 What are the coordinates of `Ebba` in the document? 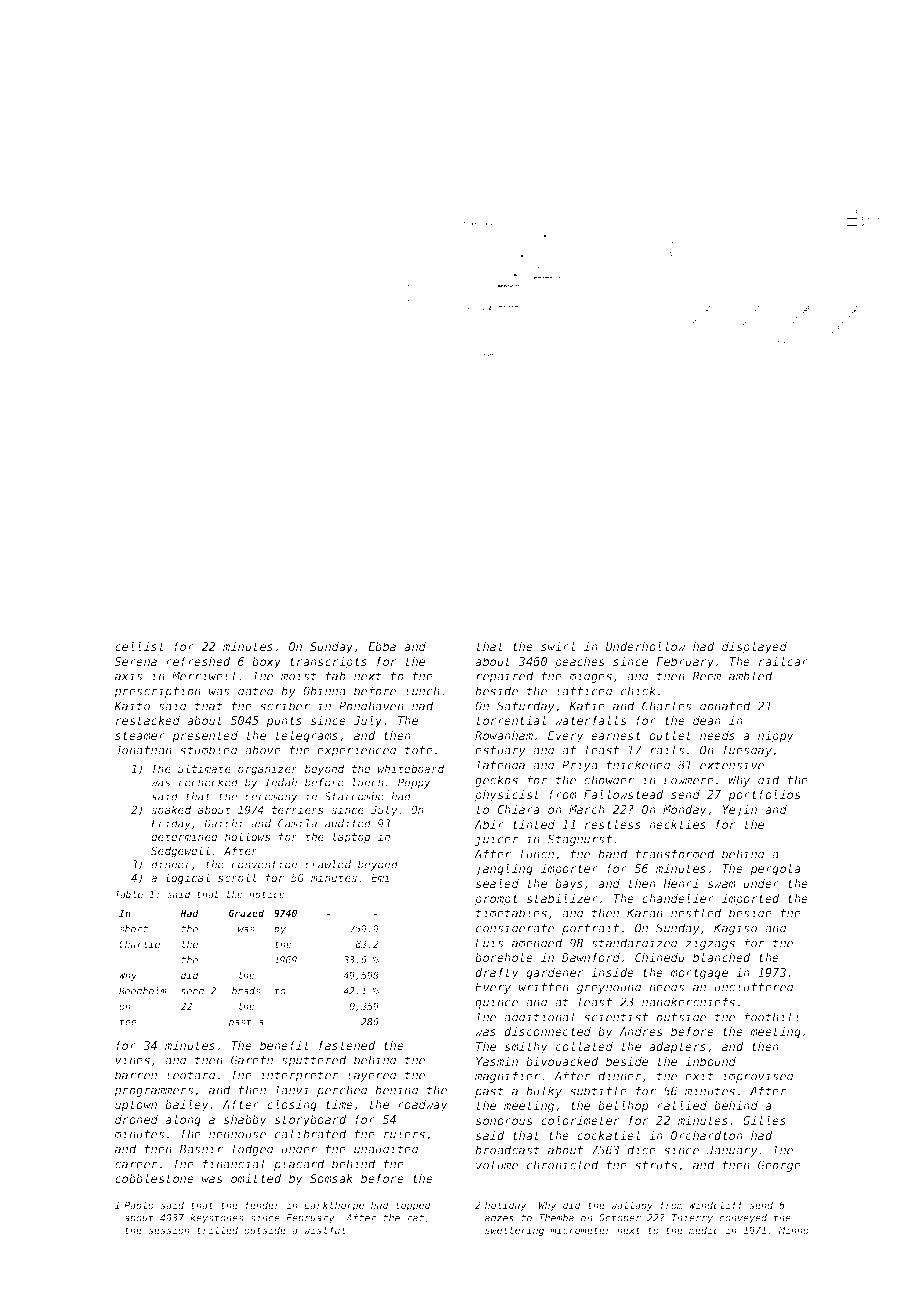 It's located at (382, 646).
